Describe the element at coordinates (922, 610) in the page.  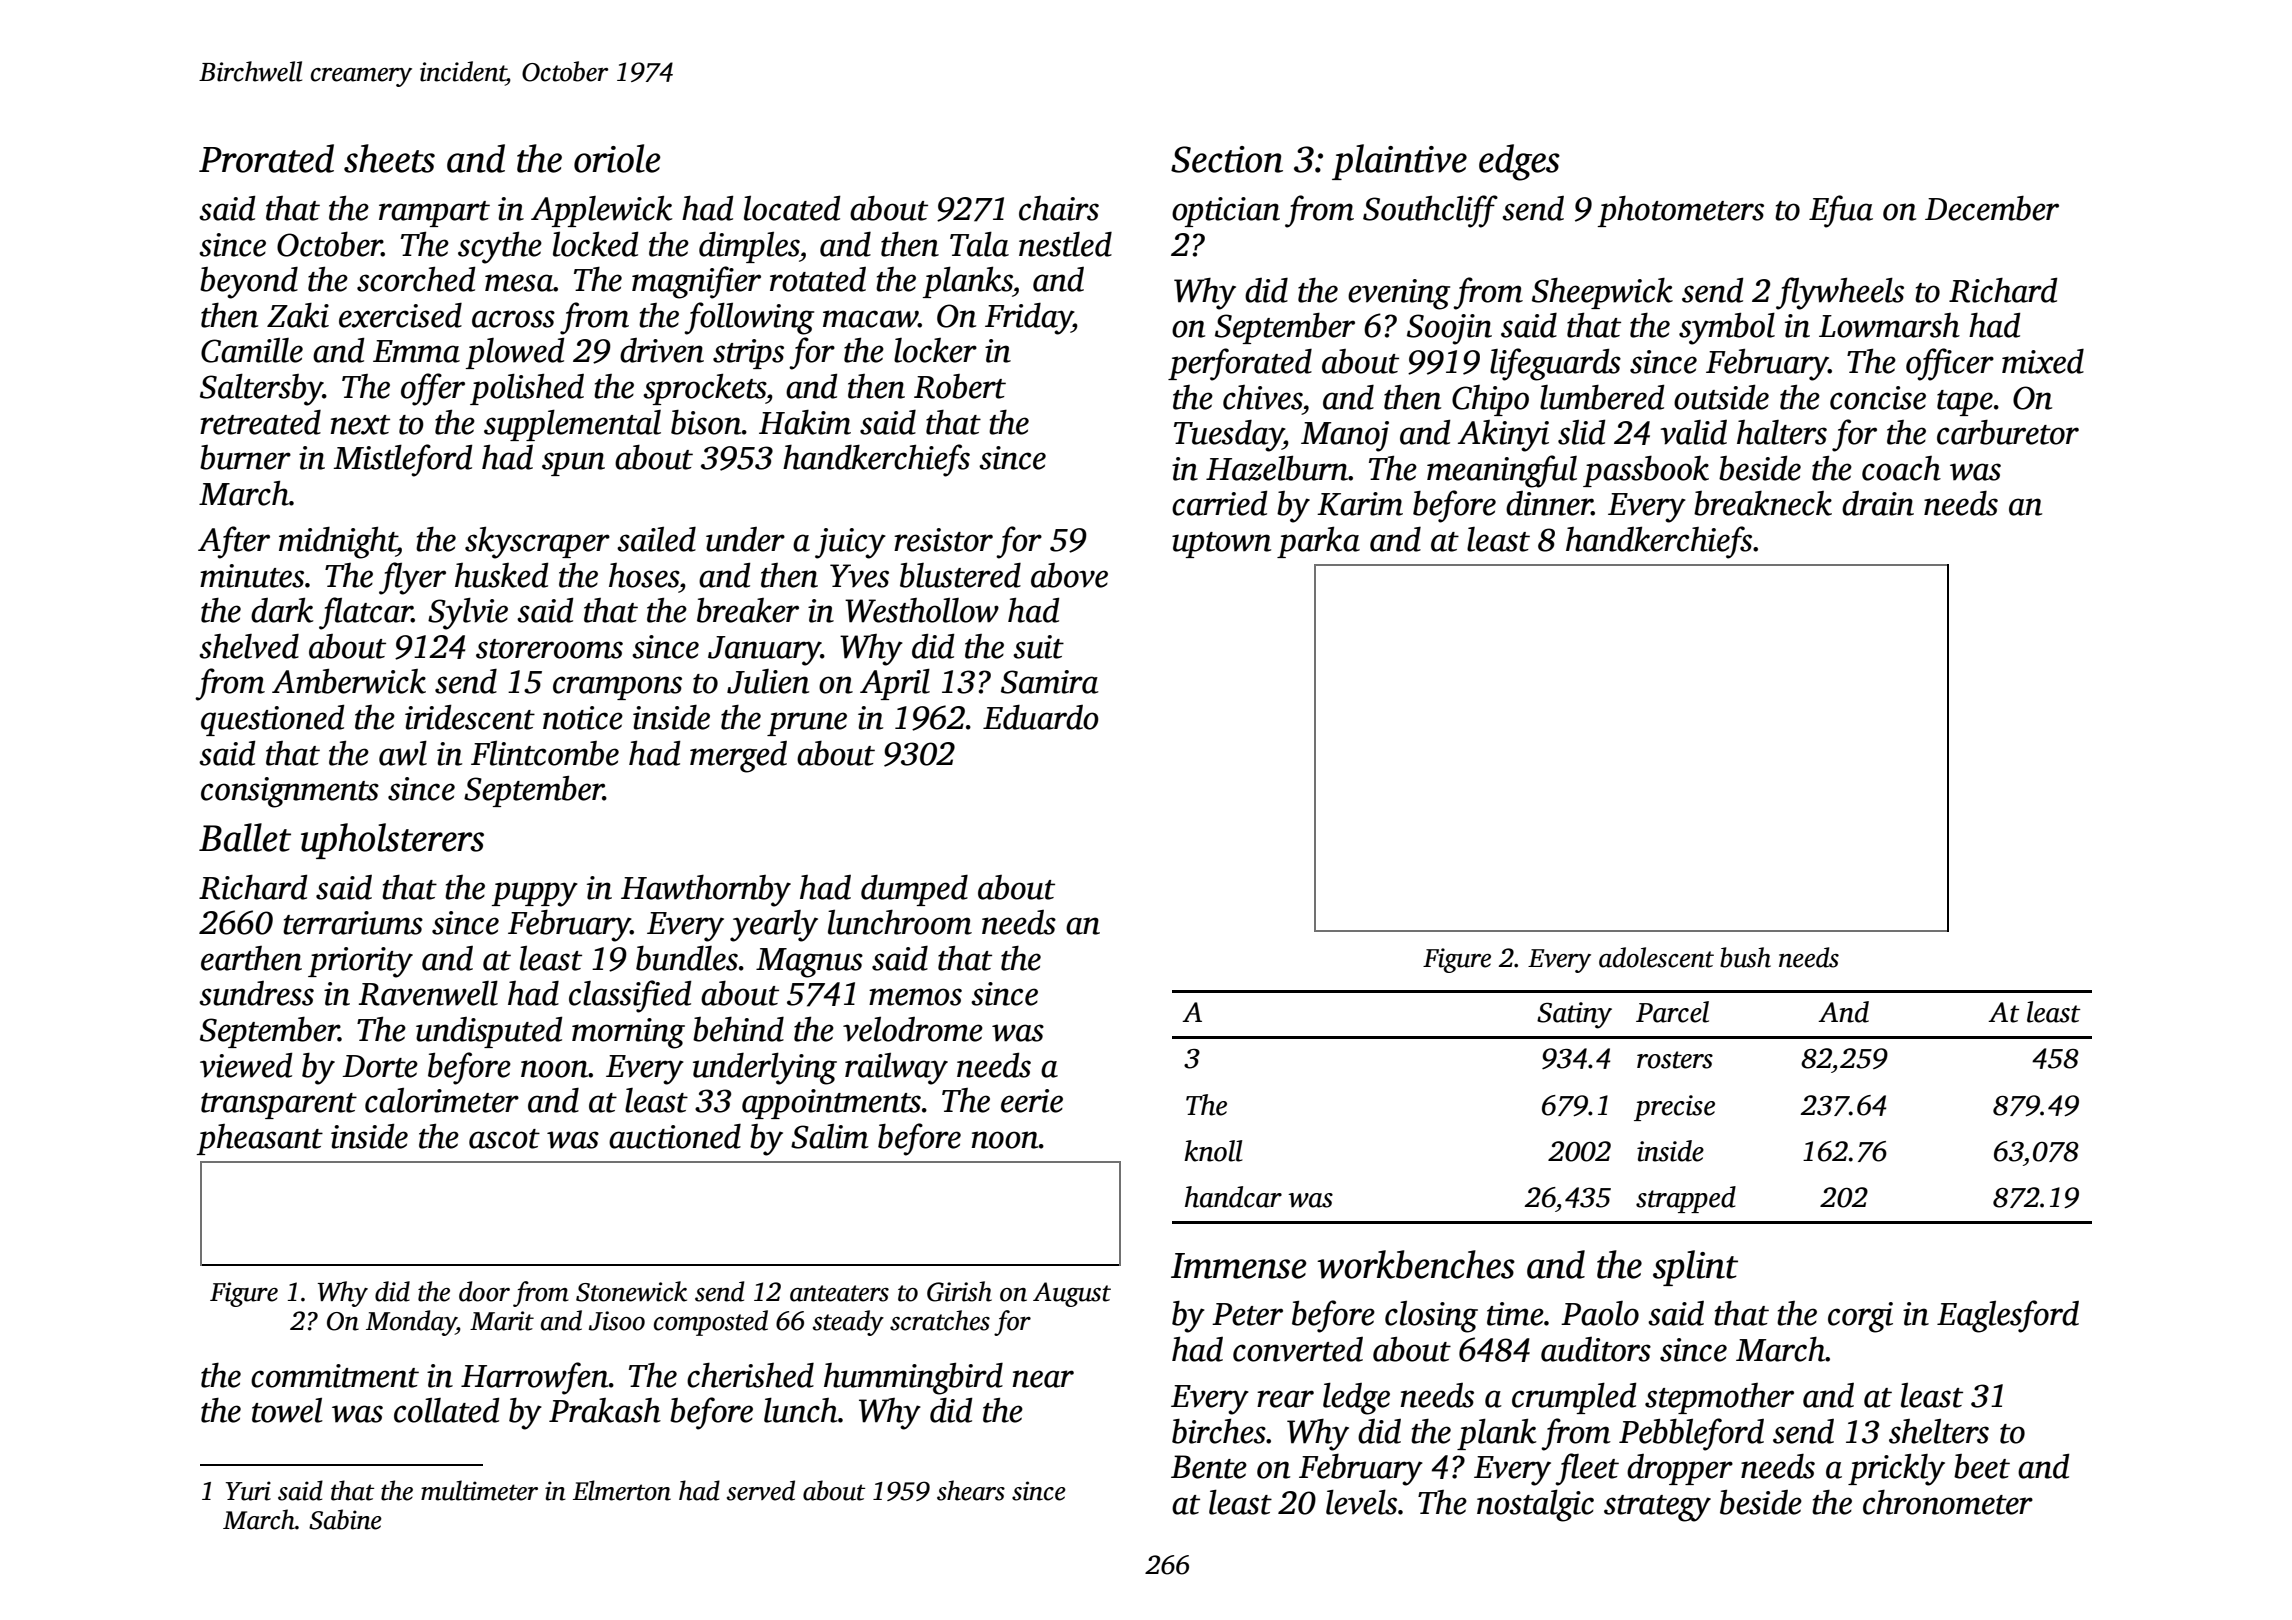
I see `Westhollow` at that location.
